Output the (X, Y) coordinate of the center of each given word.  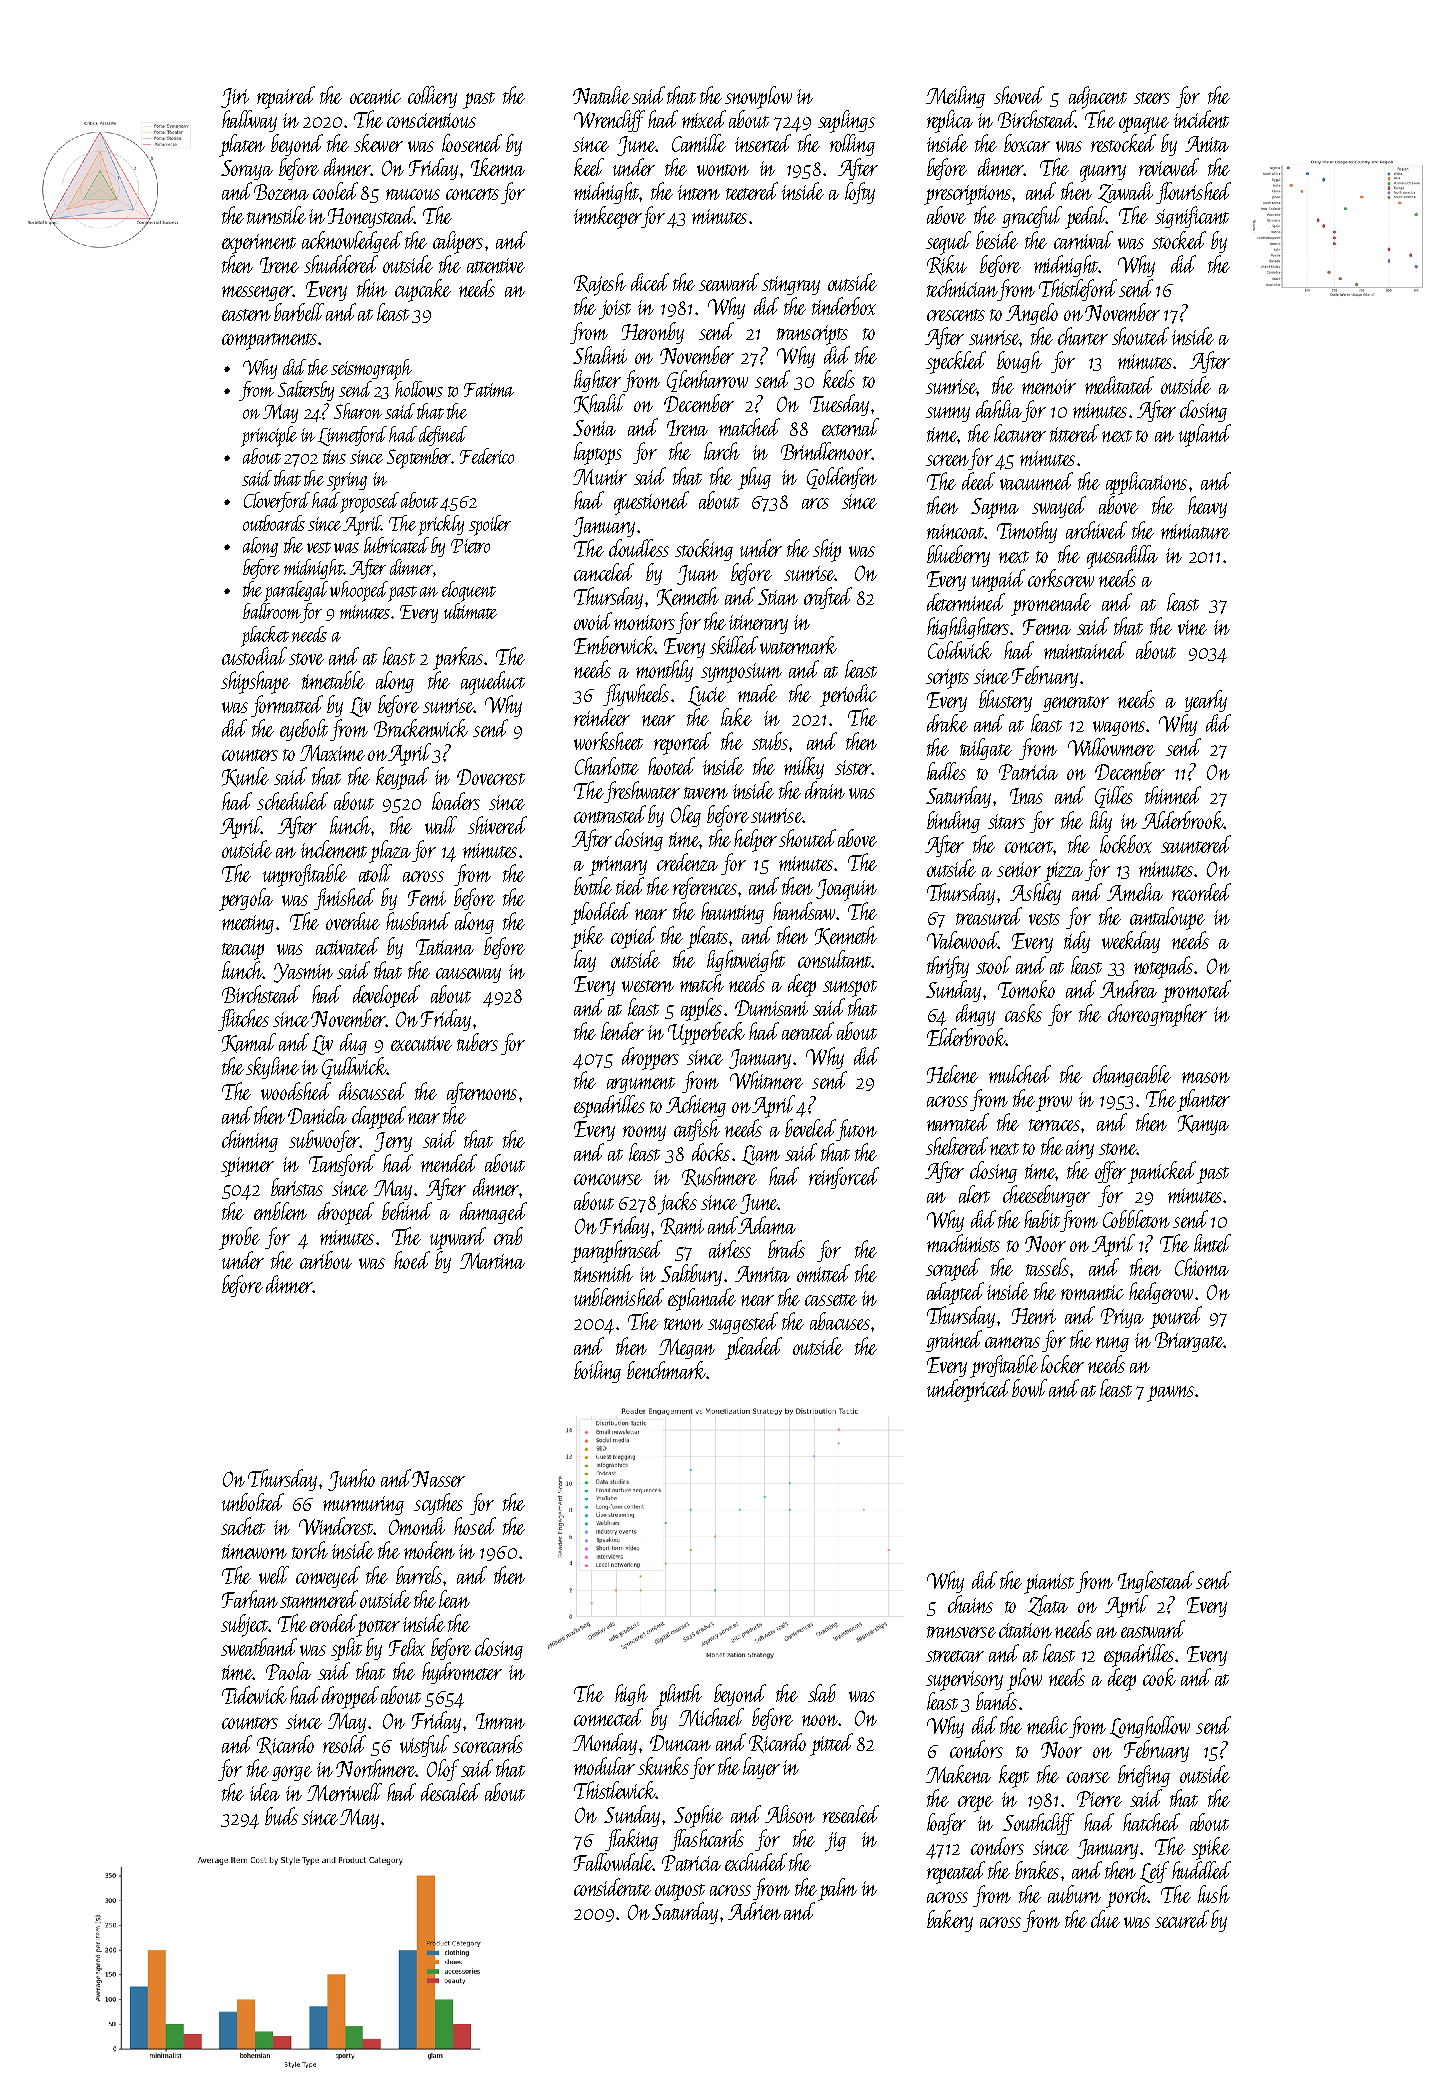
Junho (351, 1480)
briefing (1144, 1776)
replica (950, 121)
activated (347, 946)
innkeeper (608, 217)
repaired (286, 97)
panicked (1162, 1172)
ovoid (594, 621)
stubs (770, 741)
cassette (831, 1300)
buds (281, 1816)
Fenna (1047, 627)
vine (1192, 627)
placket (265, 636)
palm (837, 1889)
